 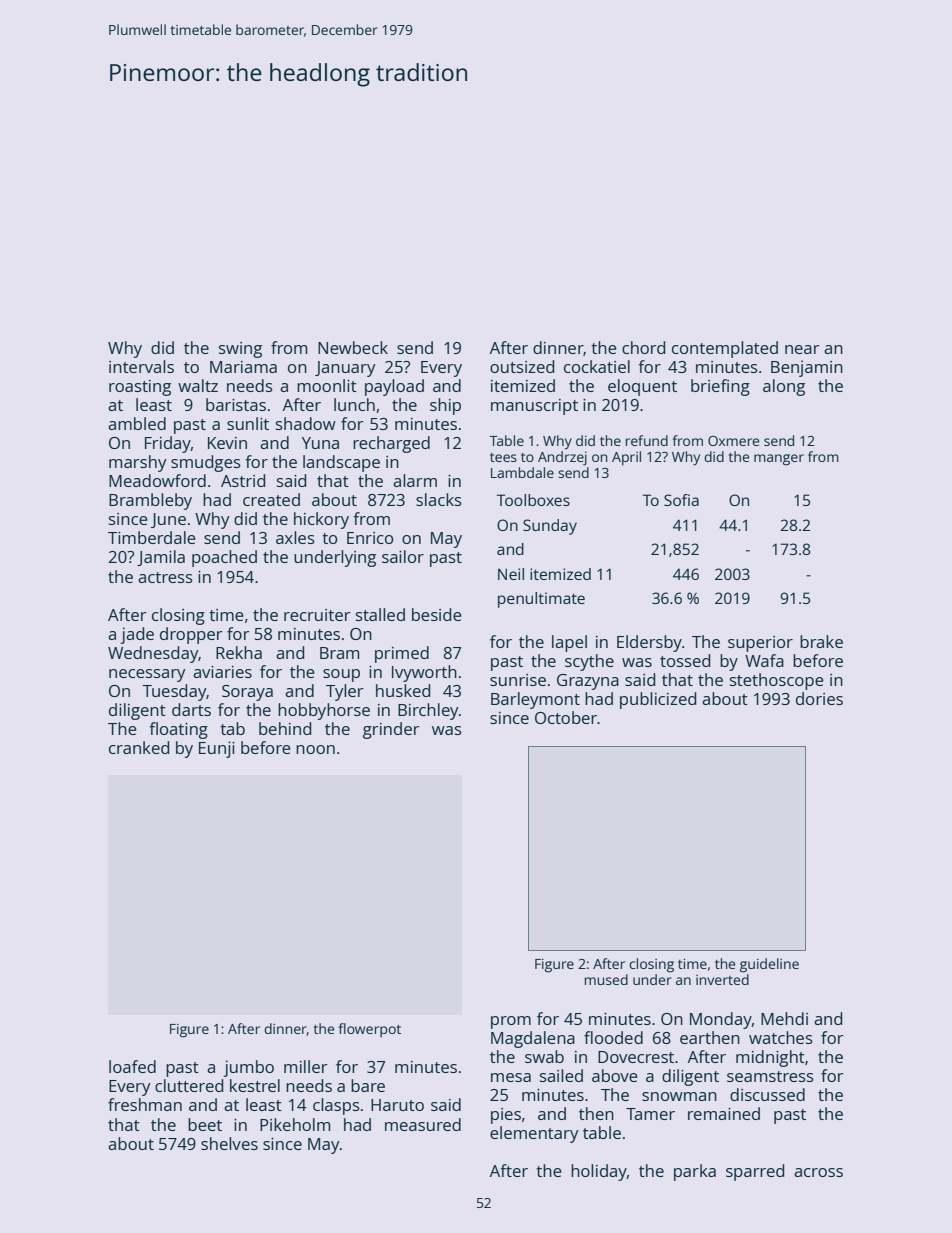 What do you see at coordinates (137, 635) in the screenshot?
I see `jade` at bounding box center [137, 635].
